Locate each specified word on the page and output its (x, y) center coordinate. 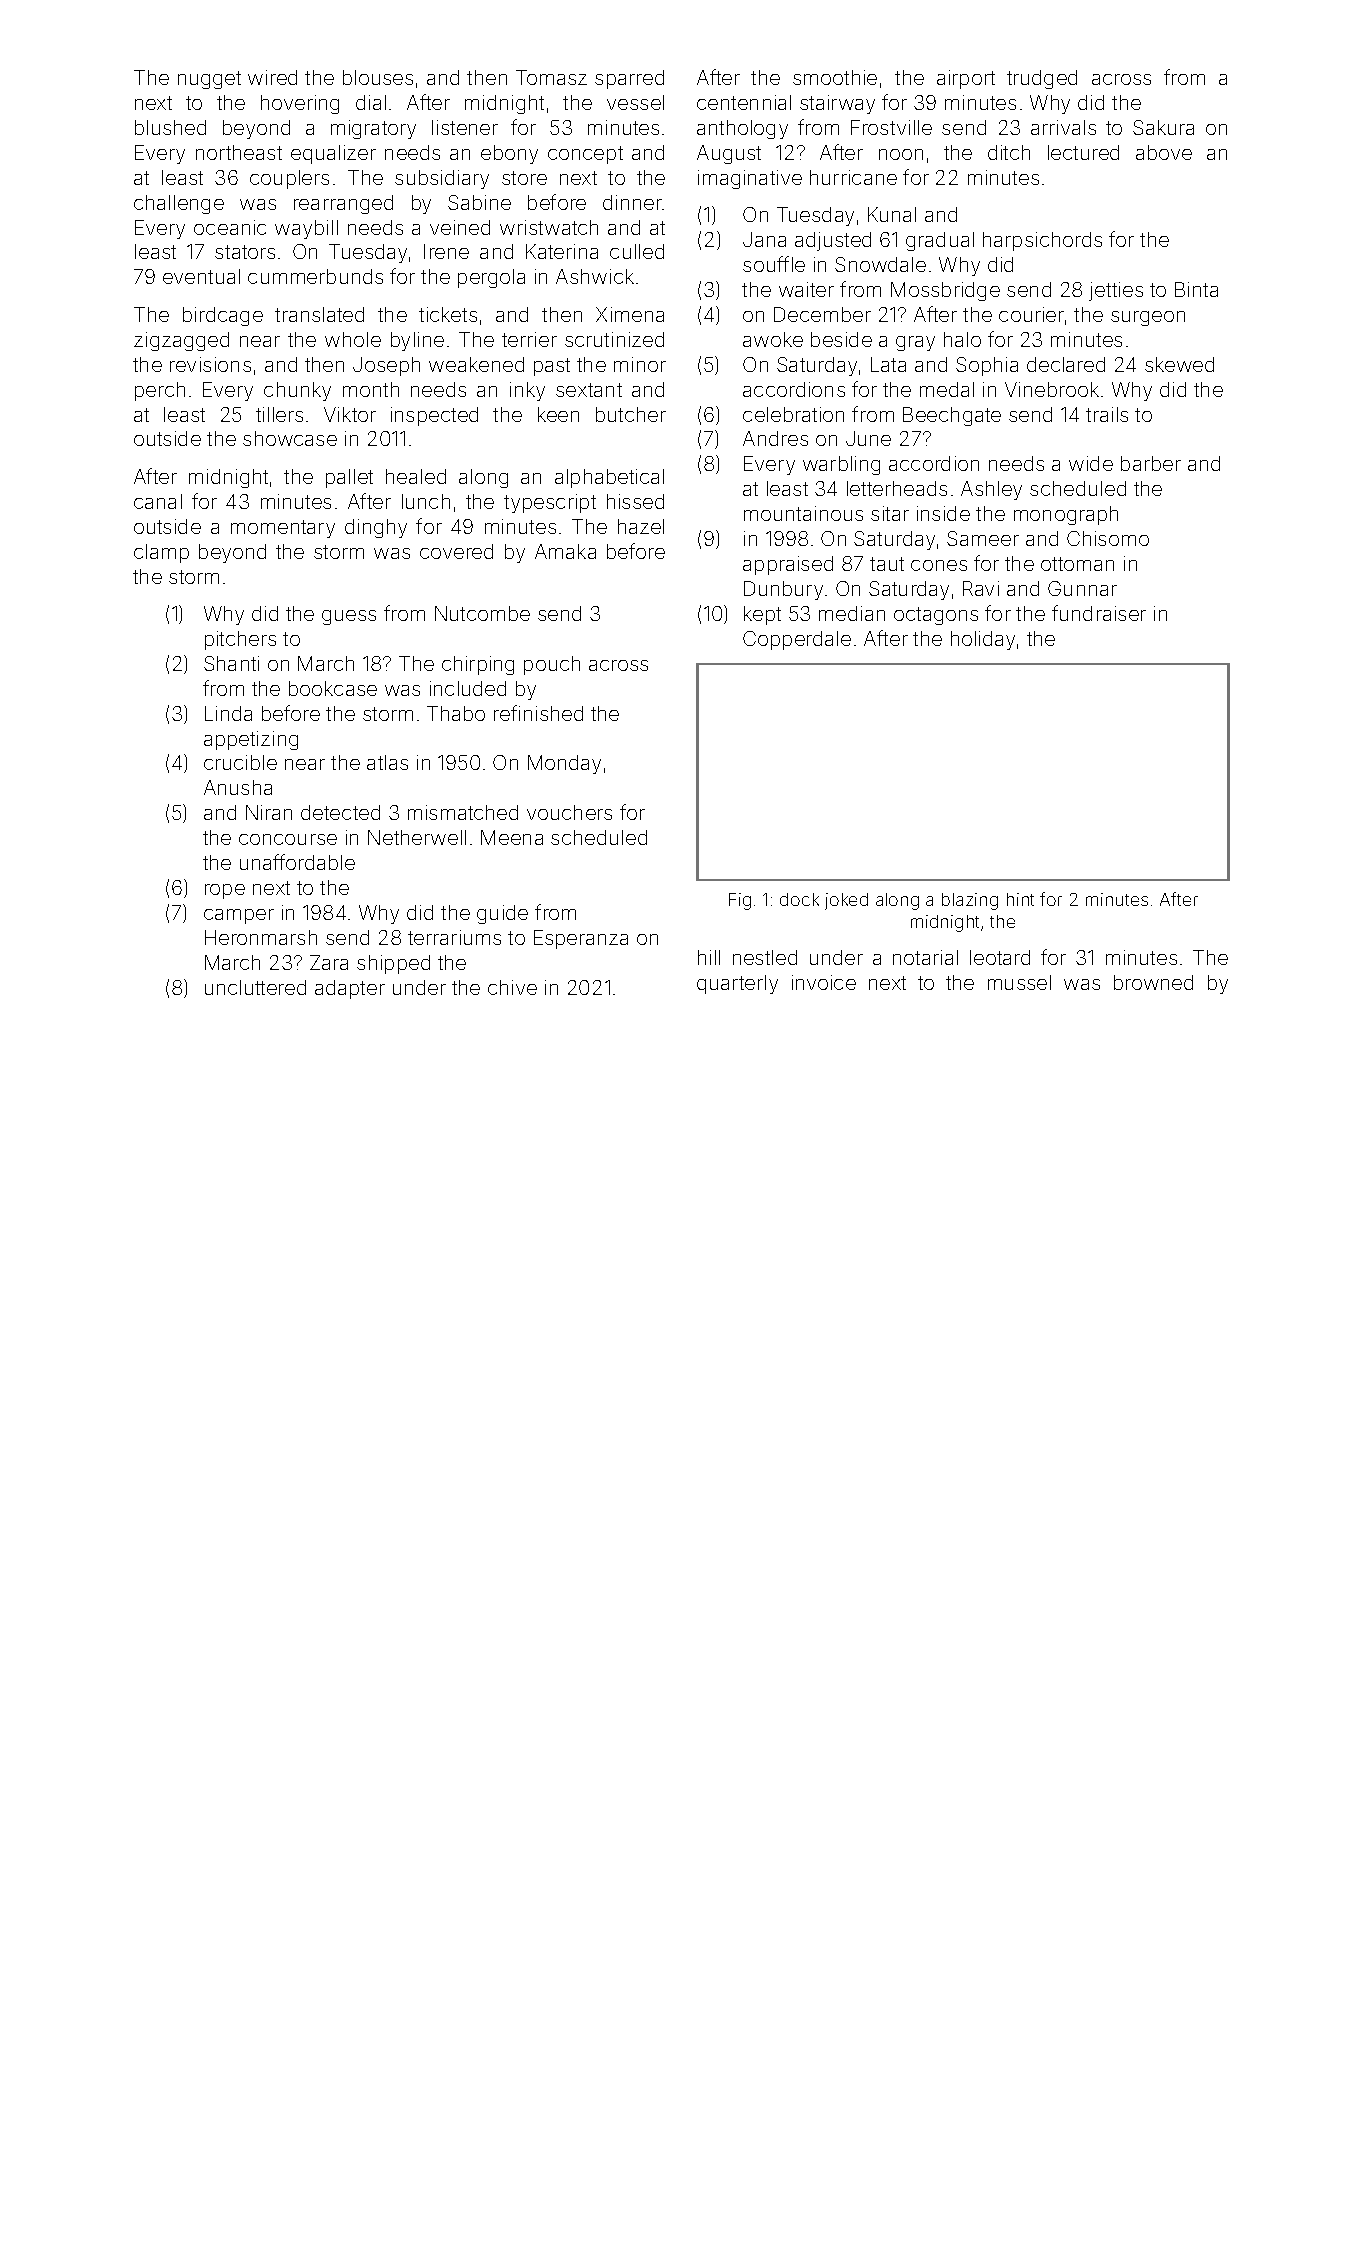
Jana (764, 239)
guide (502, 914)
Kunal (892, 214)
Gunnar (1082, 588)
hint (1020, 899)
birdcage (223, 316)
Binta (1196, 289)
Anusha (238, 787)
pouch (552, 665)
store (524, 178)
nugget (209, 80)
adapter (350, 989)
